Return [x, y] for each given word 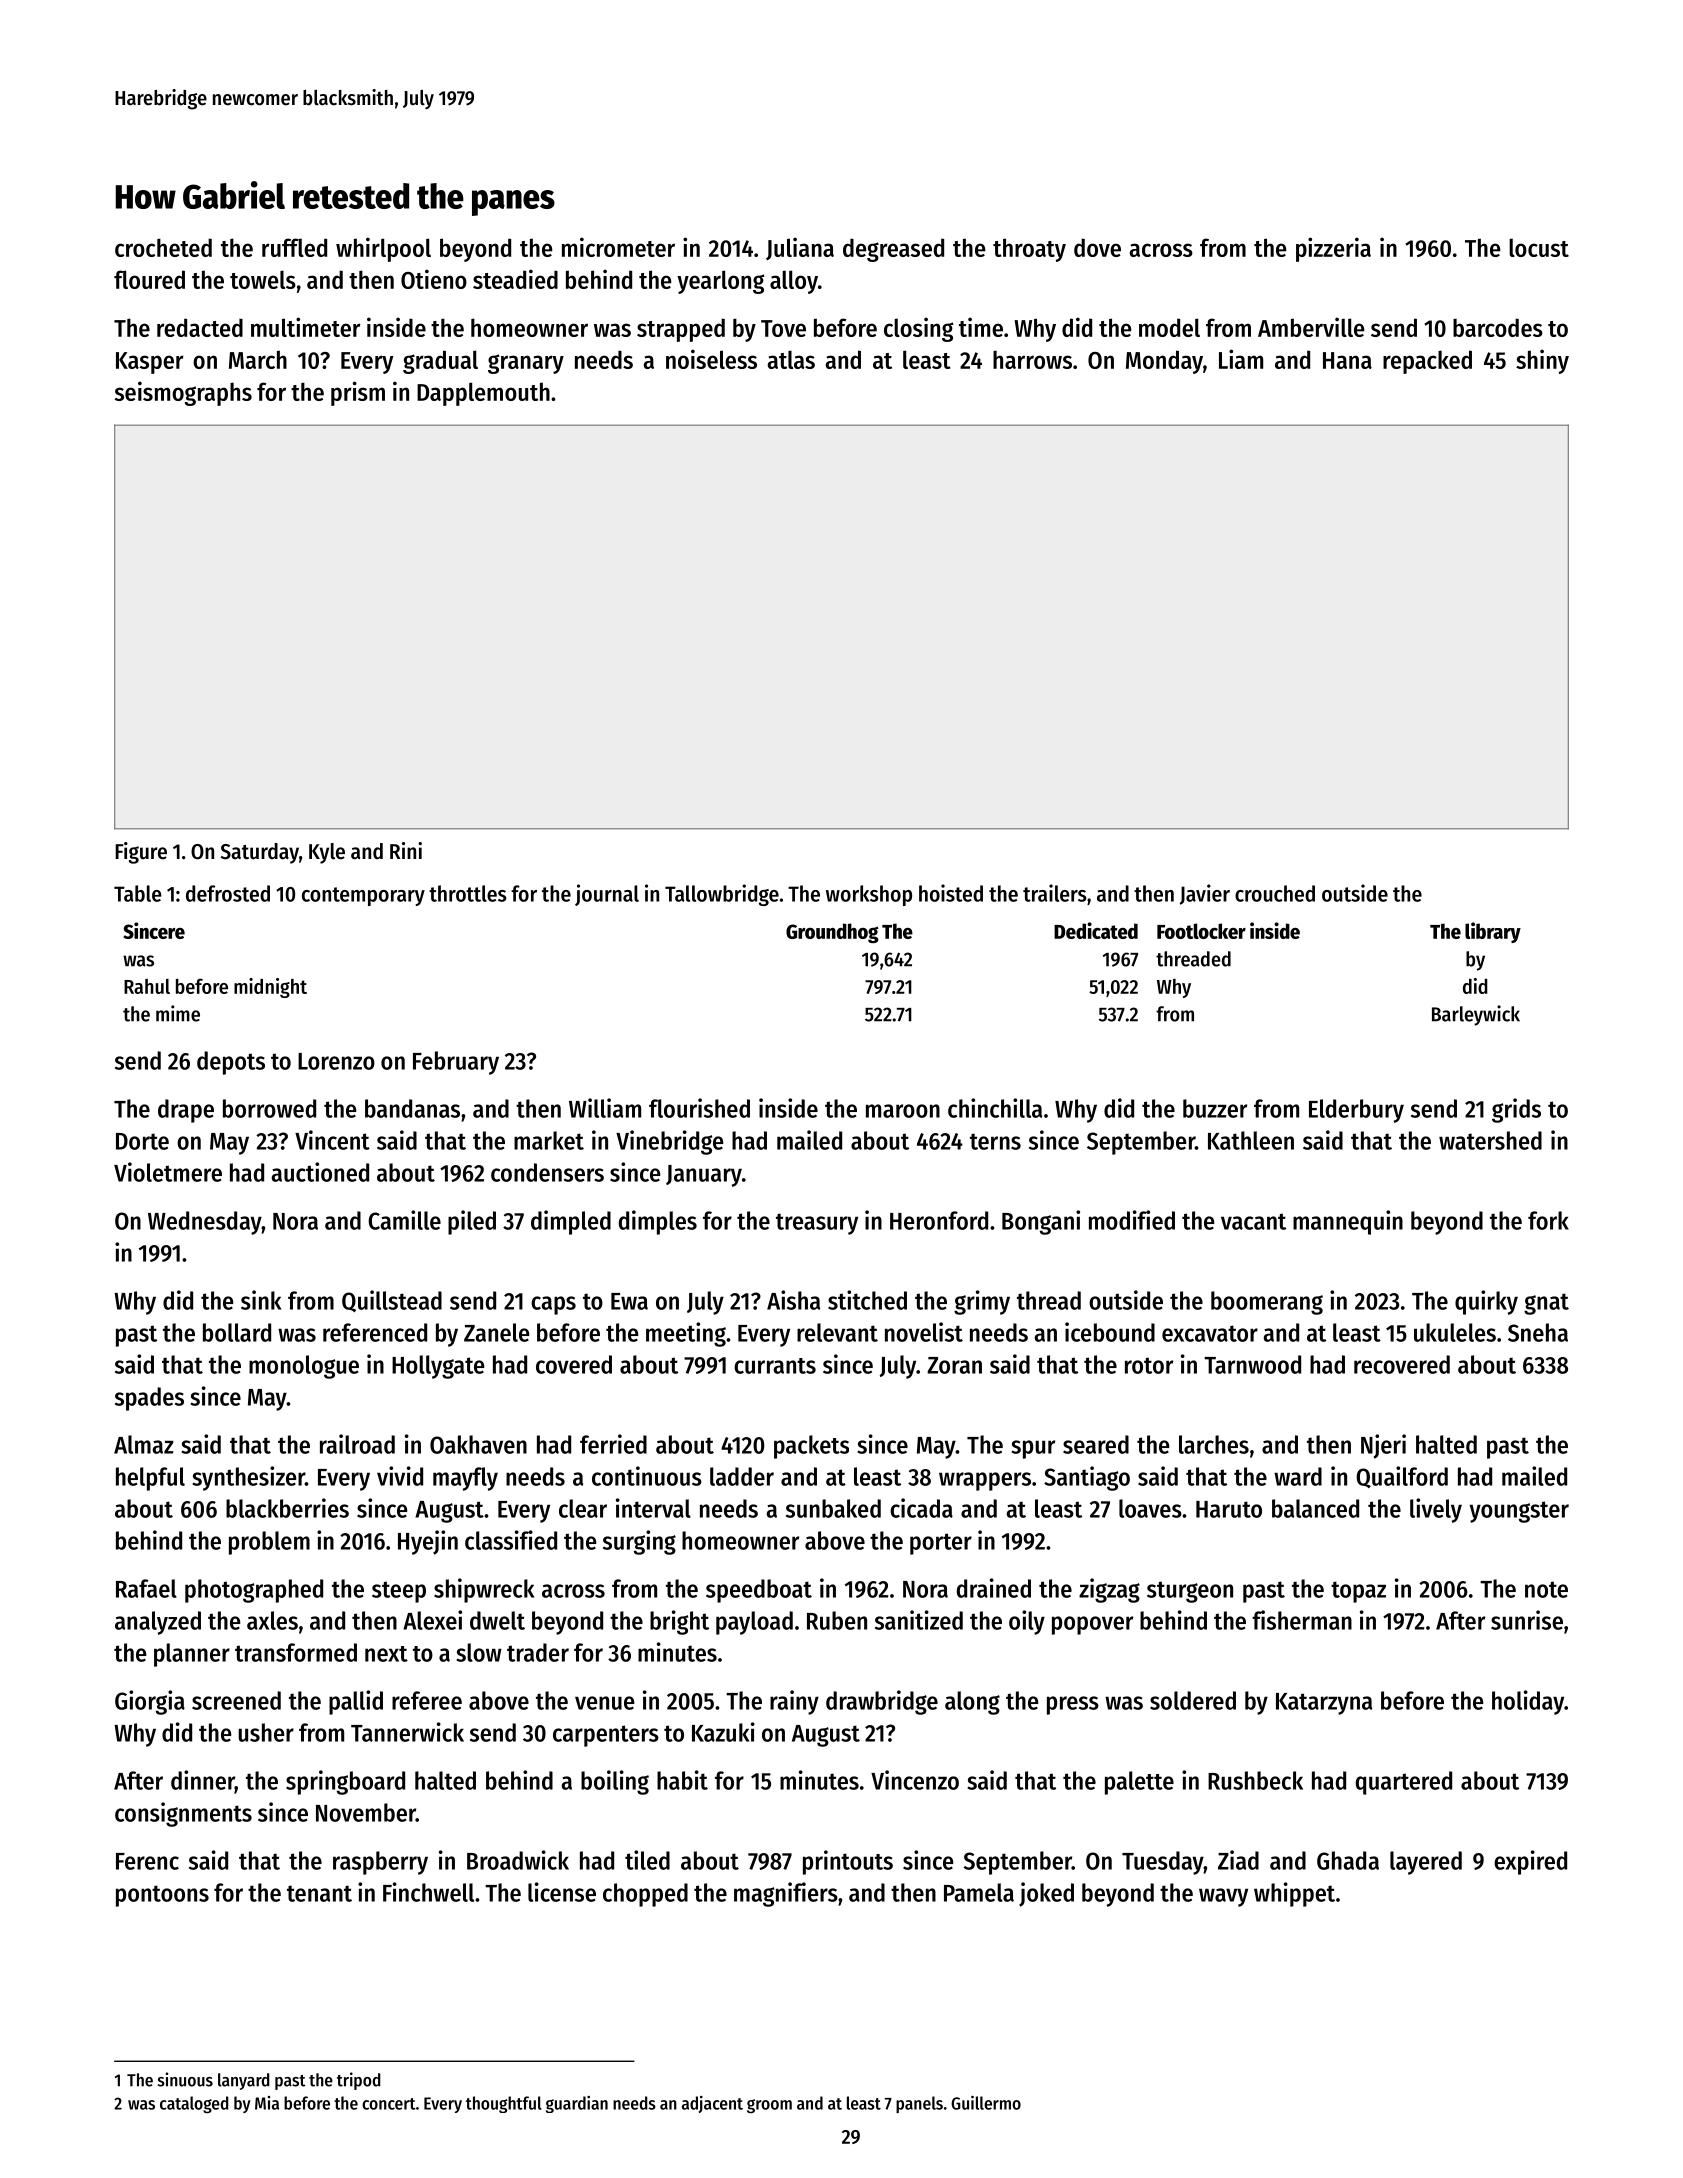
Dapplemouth [483, 394]
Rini [406, 850]
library [1493, 932]
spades [149, 1399]
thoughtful [504, 2104]
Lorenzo [336, 1061]
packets [811, 1447]
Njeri [1383, 1446]
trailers [1054, 893]
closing [919, 329]
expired [1530, 1862]
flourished [699, 1108]
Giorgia [150, 1702]
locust [1539, 247]
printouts [848, 1862]
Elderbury [1356, 1111]
